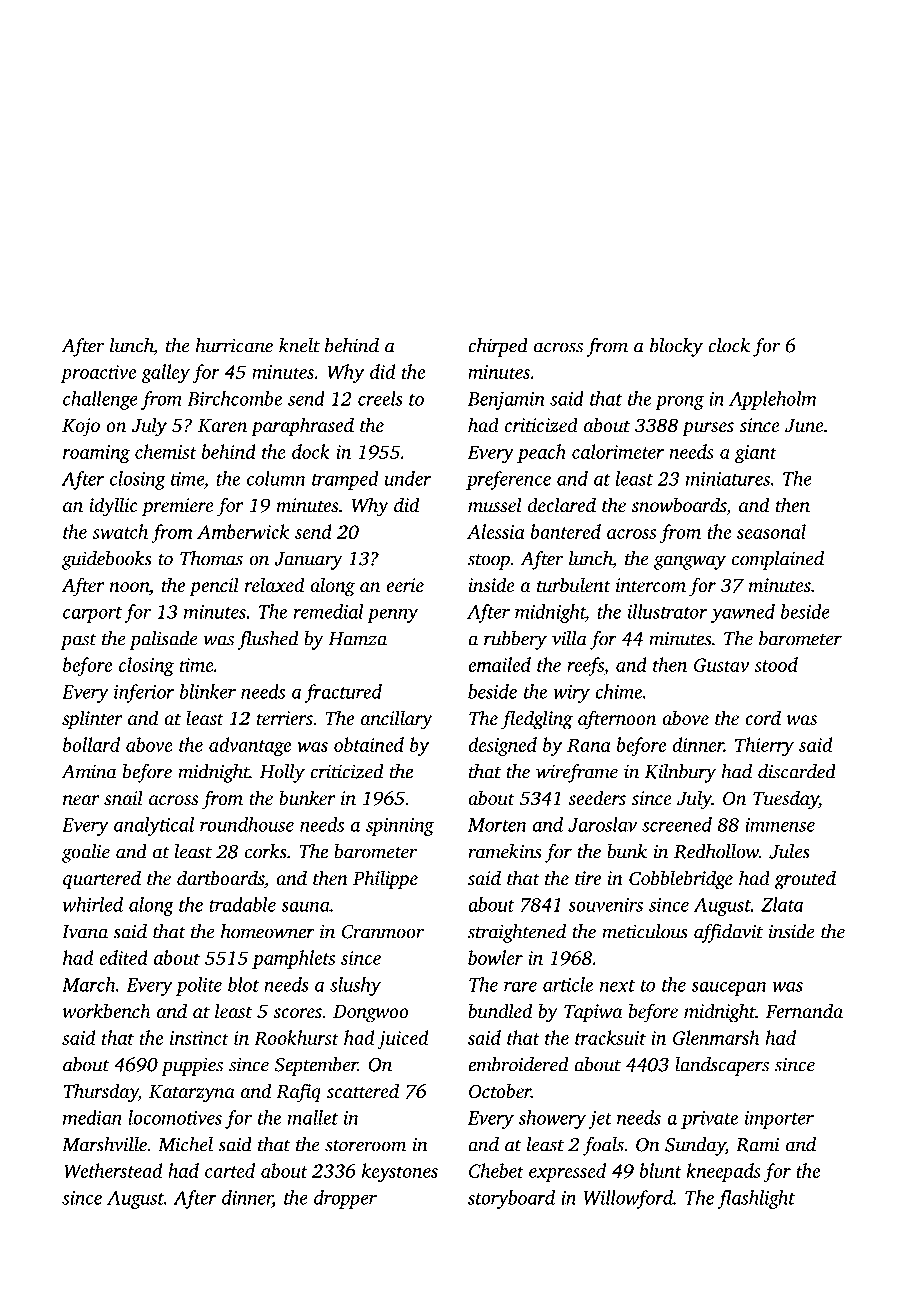  I want to click on chime, so click(618, 691).
